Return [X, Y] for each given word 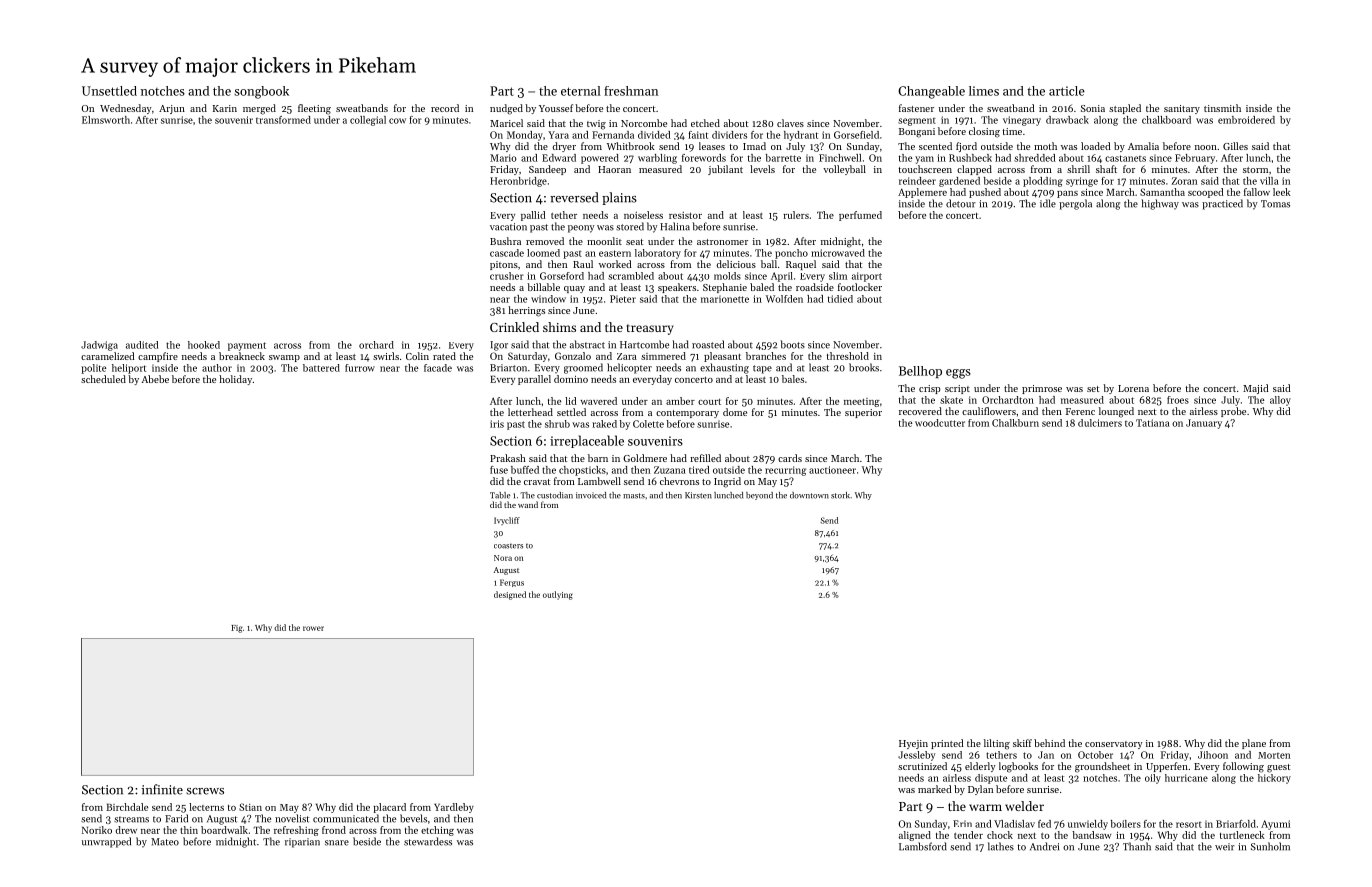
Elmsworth [106, 120]
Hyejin [913, 744]
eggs [958, 374]
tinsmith [1222, 108]
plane [1254, 744]
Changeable [931, 92]
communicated [346, 818]
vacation [508, 227]
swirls [386, 356]
